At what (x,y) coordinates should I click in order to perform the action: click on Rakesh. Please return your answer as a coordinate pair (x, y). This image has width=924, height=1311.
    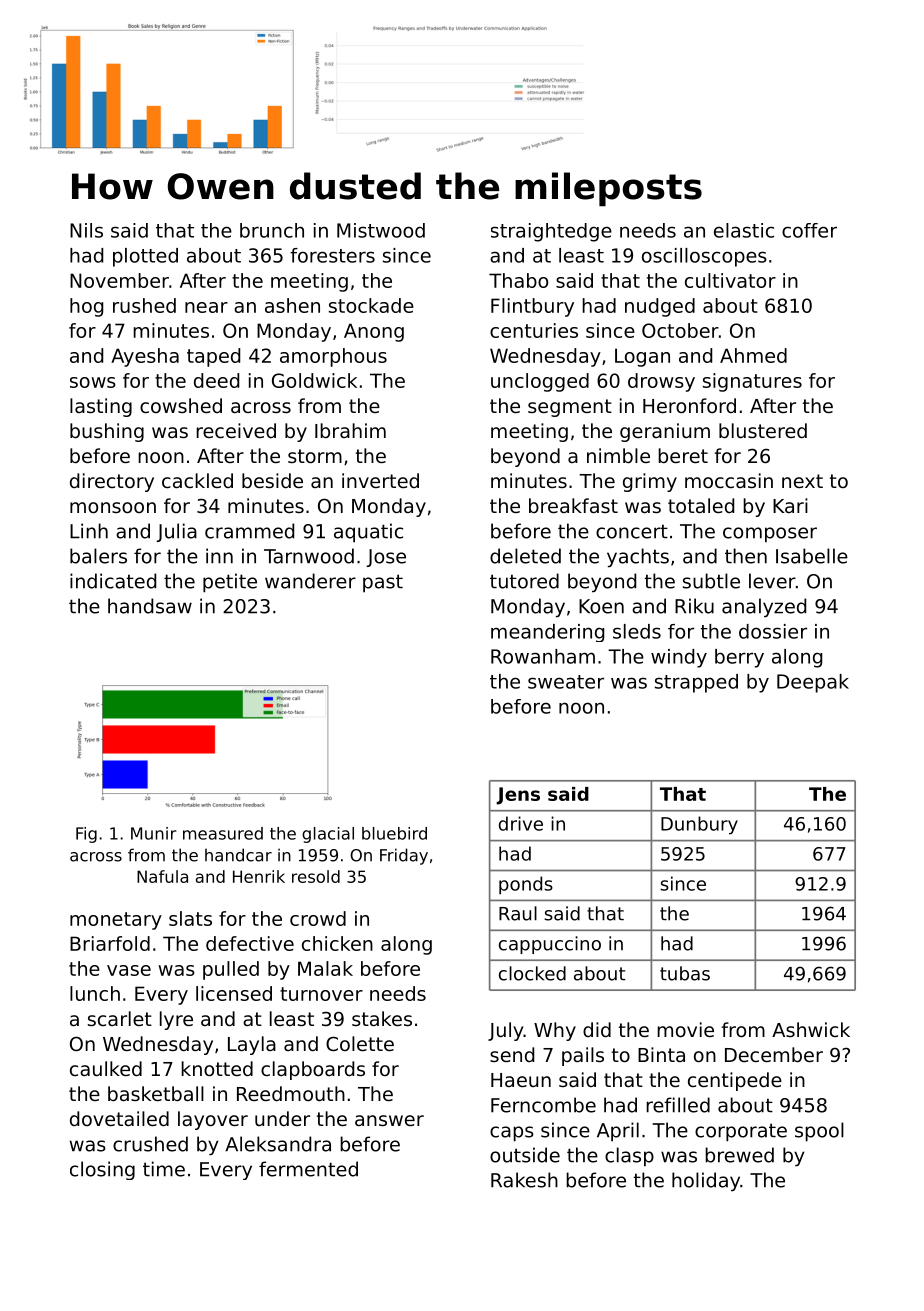
    Looking at the image, I should click on (524, 1180).
